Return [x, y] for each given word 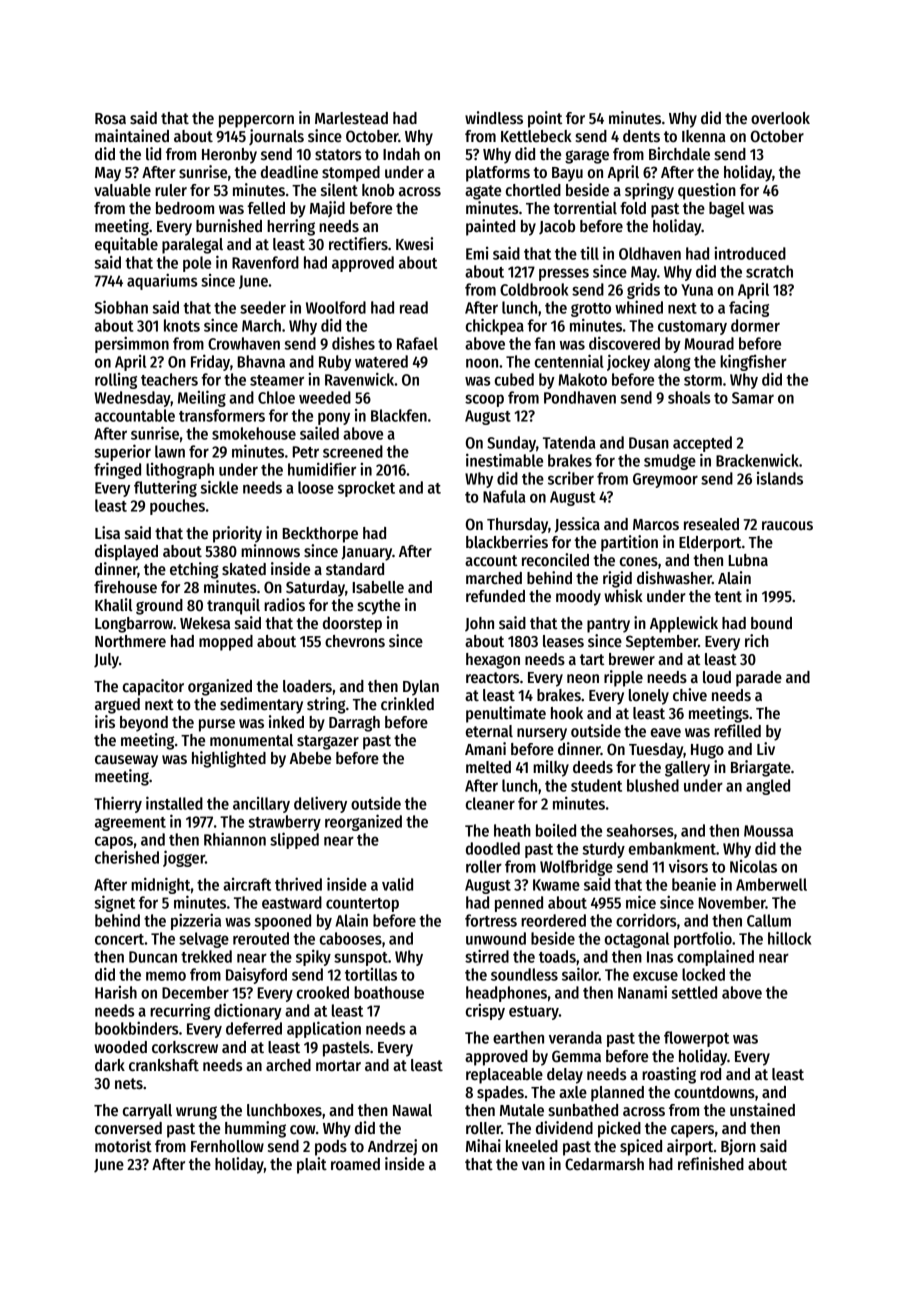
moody [578, 598]
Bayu [567, 174]
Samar [753, 398]
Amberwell [771, 884]
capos [114, 842]
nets [129, 1083]
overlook [780, 118]
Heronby [229, 156]
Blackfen [399, 415]
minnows [270, 550]
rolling [116, 381]
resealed [711, 524]
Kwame [556, 885]
